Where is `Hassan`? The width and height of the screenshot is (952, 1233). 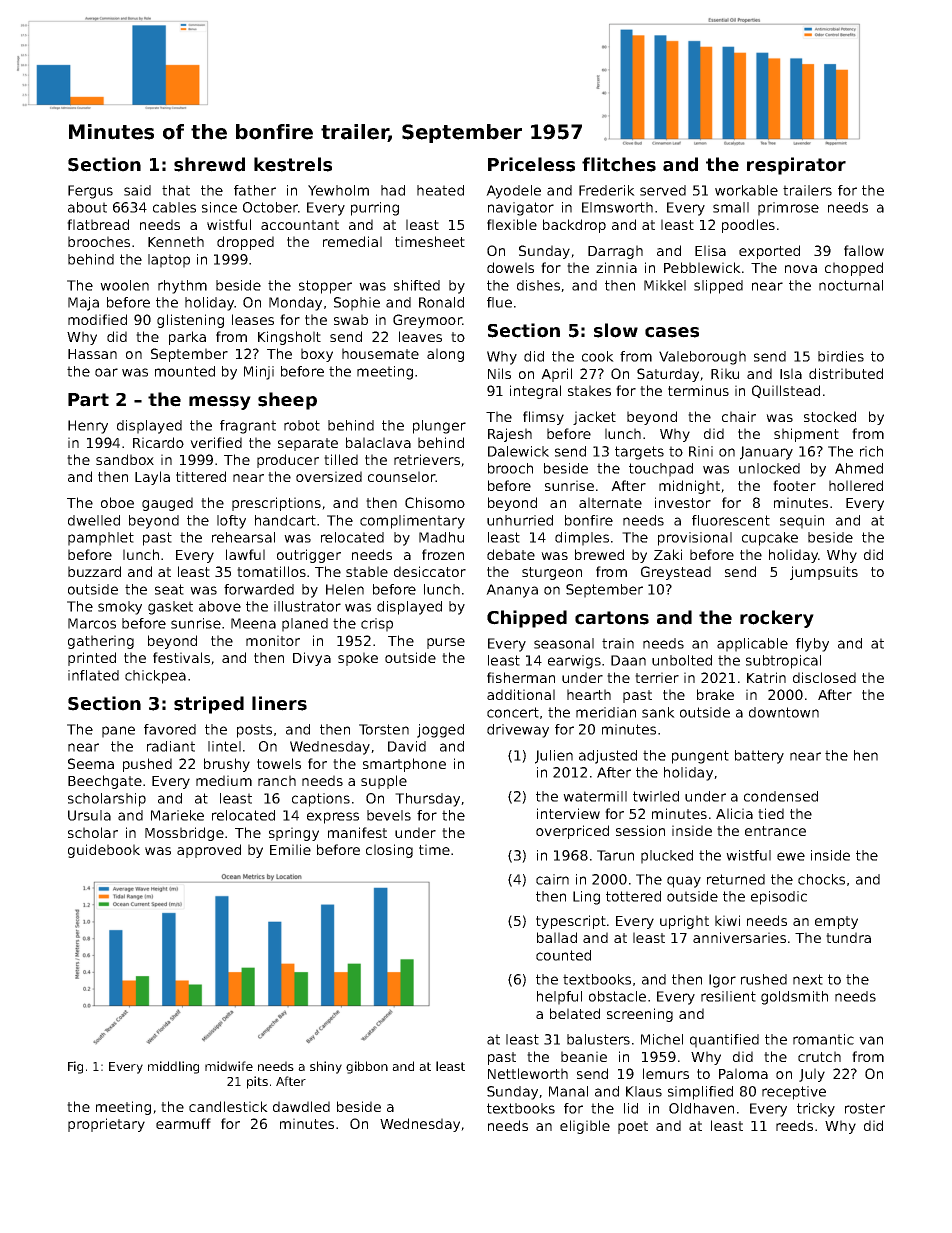 Hassan is located at coordinates (92, 354).
